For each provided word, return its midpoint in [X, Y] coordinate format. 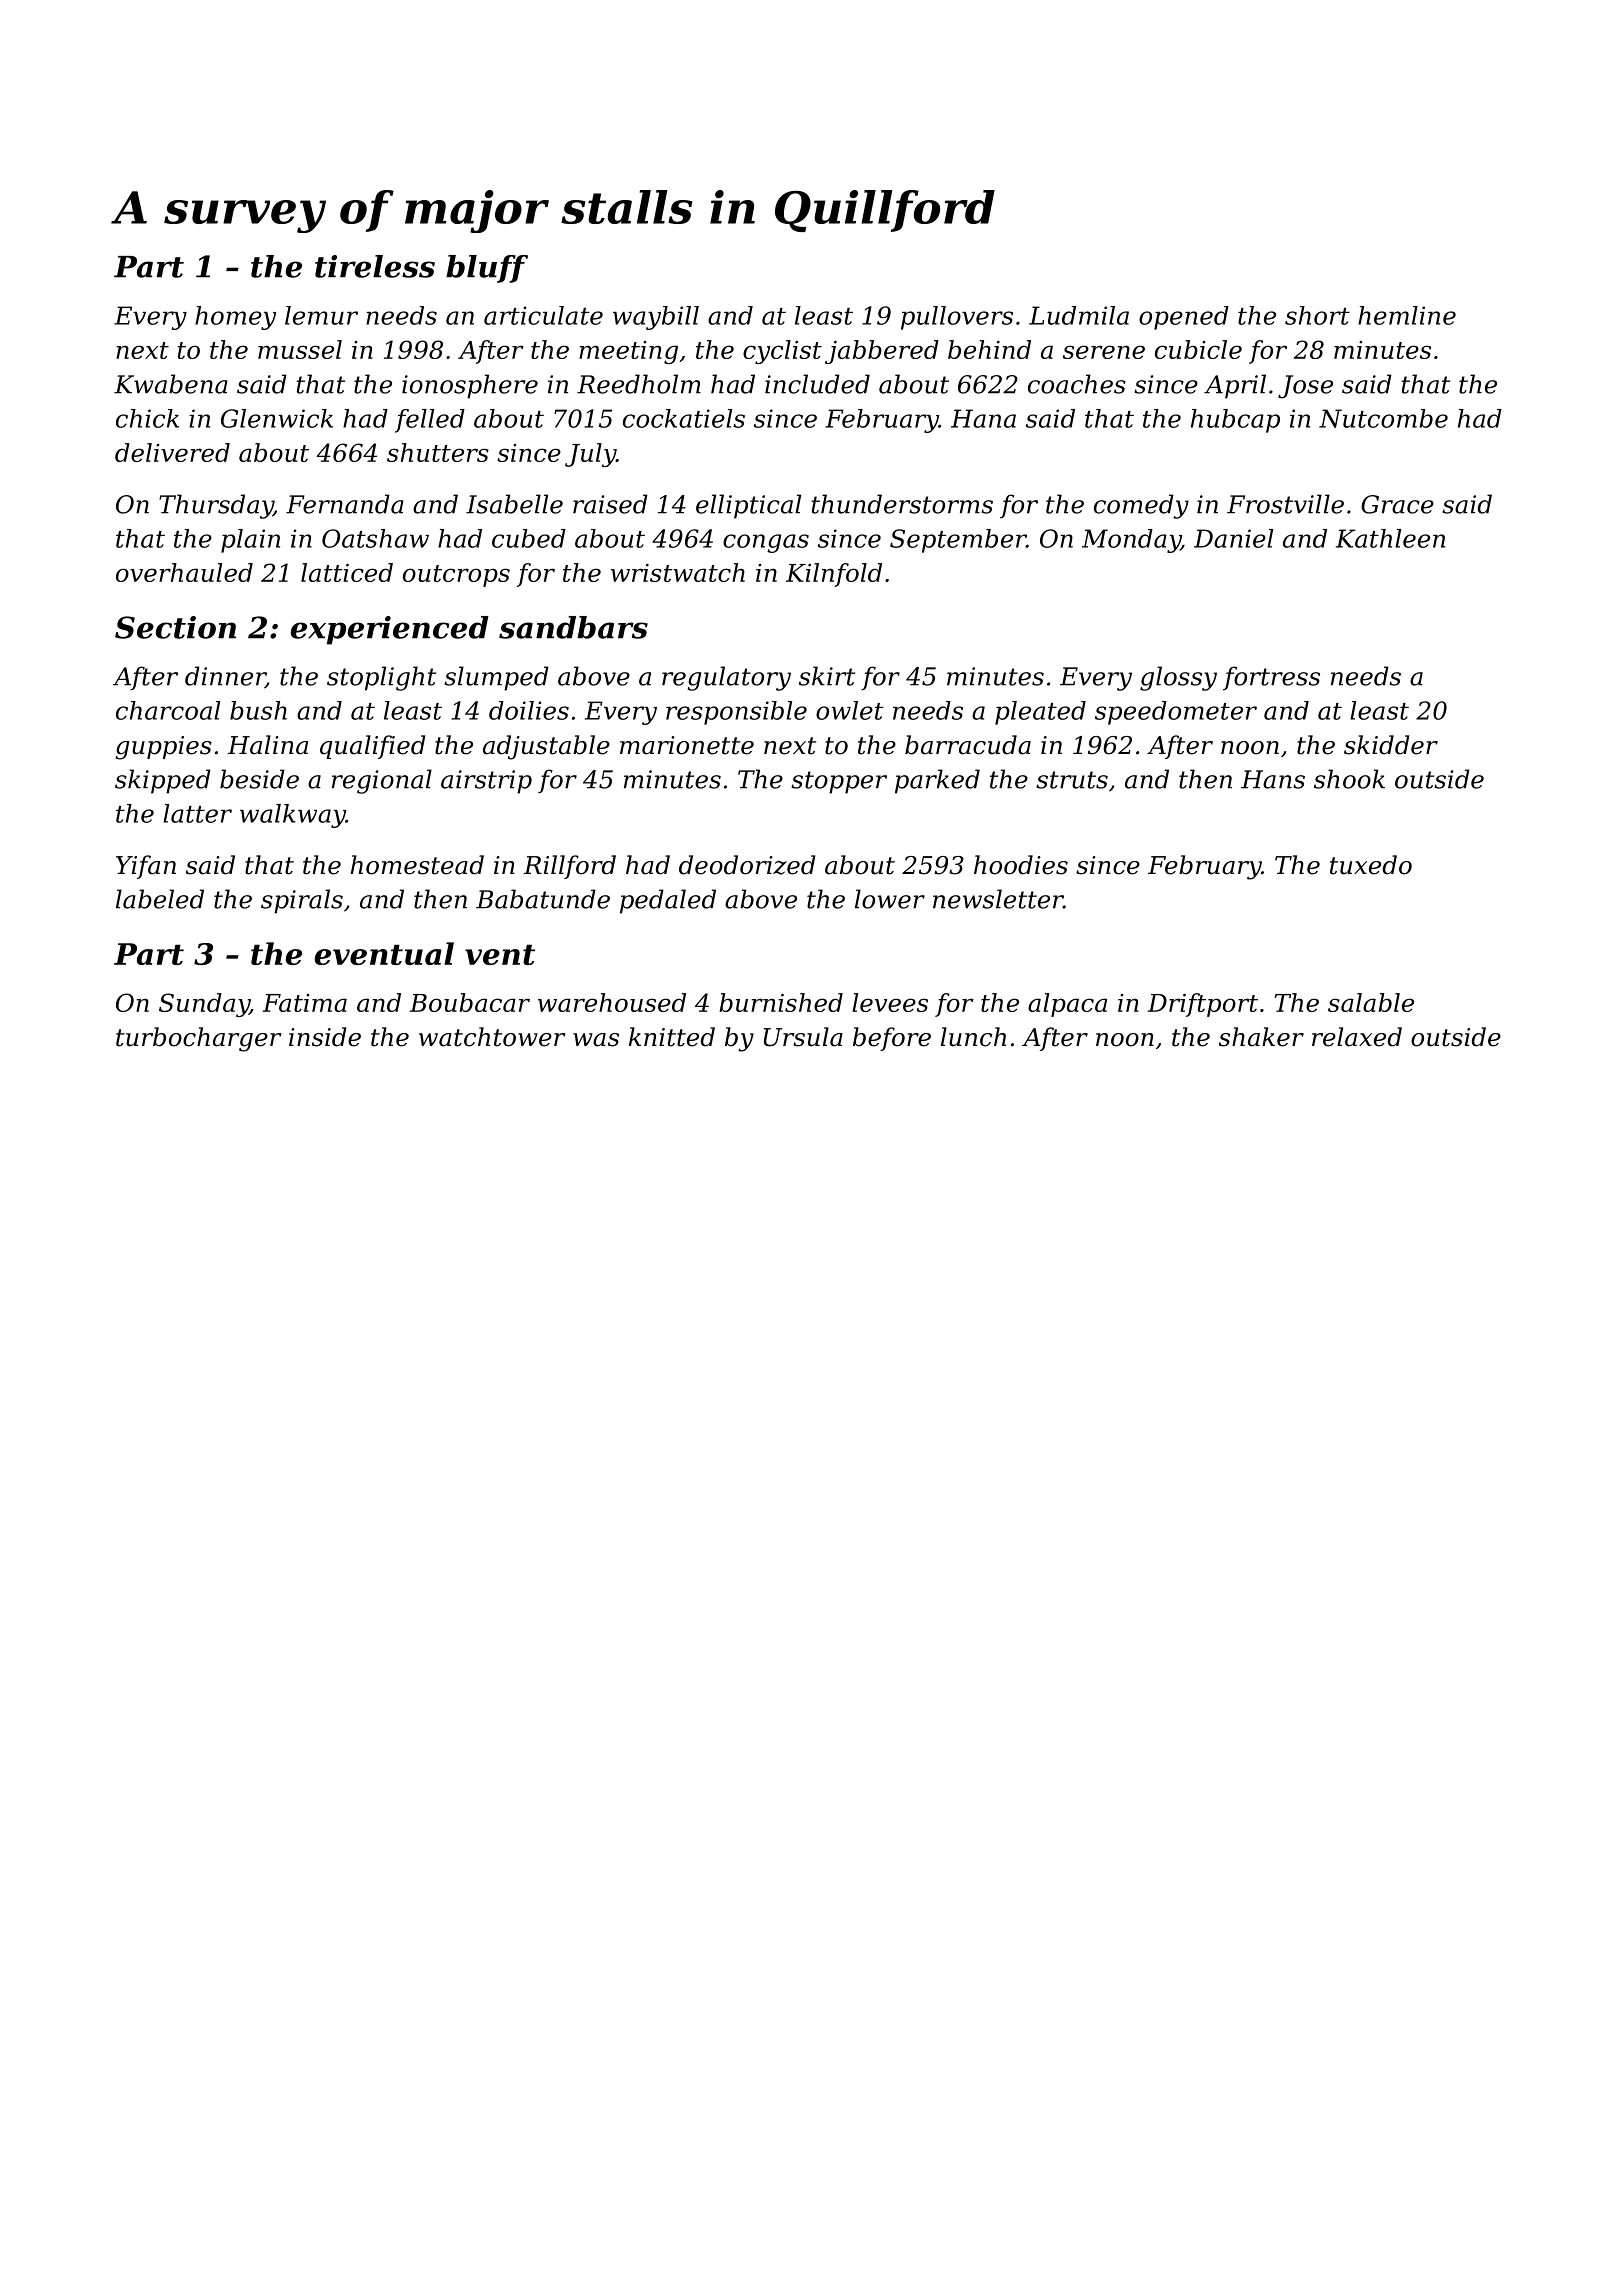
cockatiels [684, 418]
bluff [487, 269]
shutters [438, 452]
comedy [1141, 506]
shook [1349, 779]
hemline [1407, 315]
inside [325, 1037]
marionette [687, 745]
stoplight [381, 678]
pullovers [957, 318]
